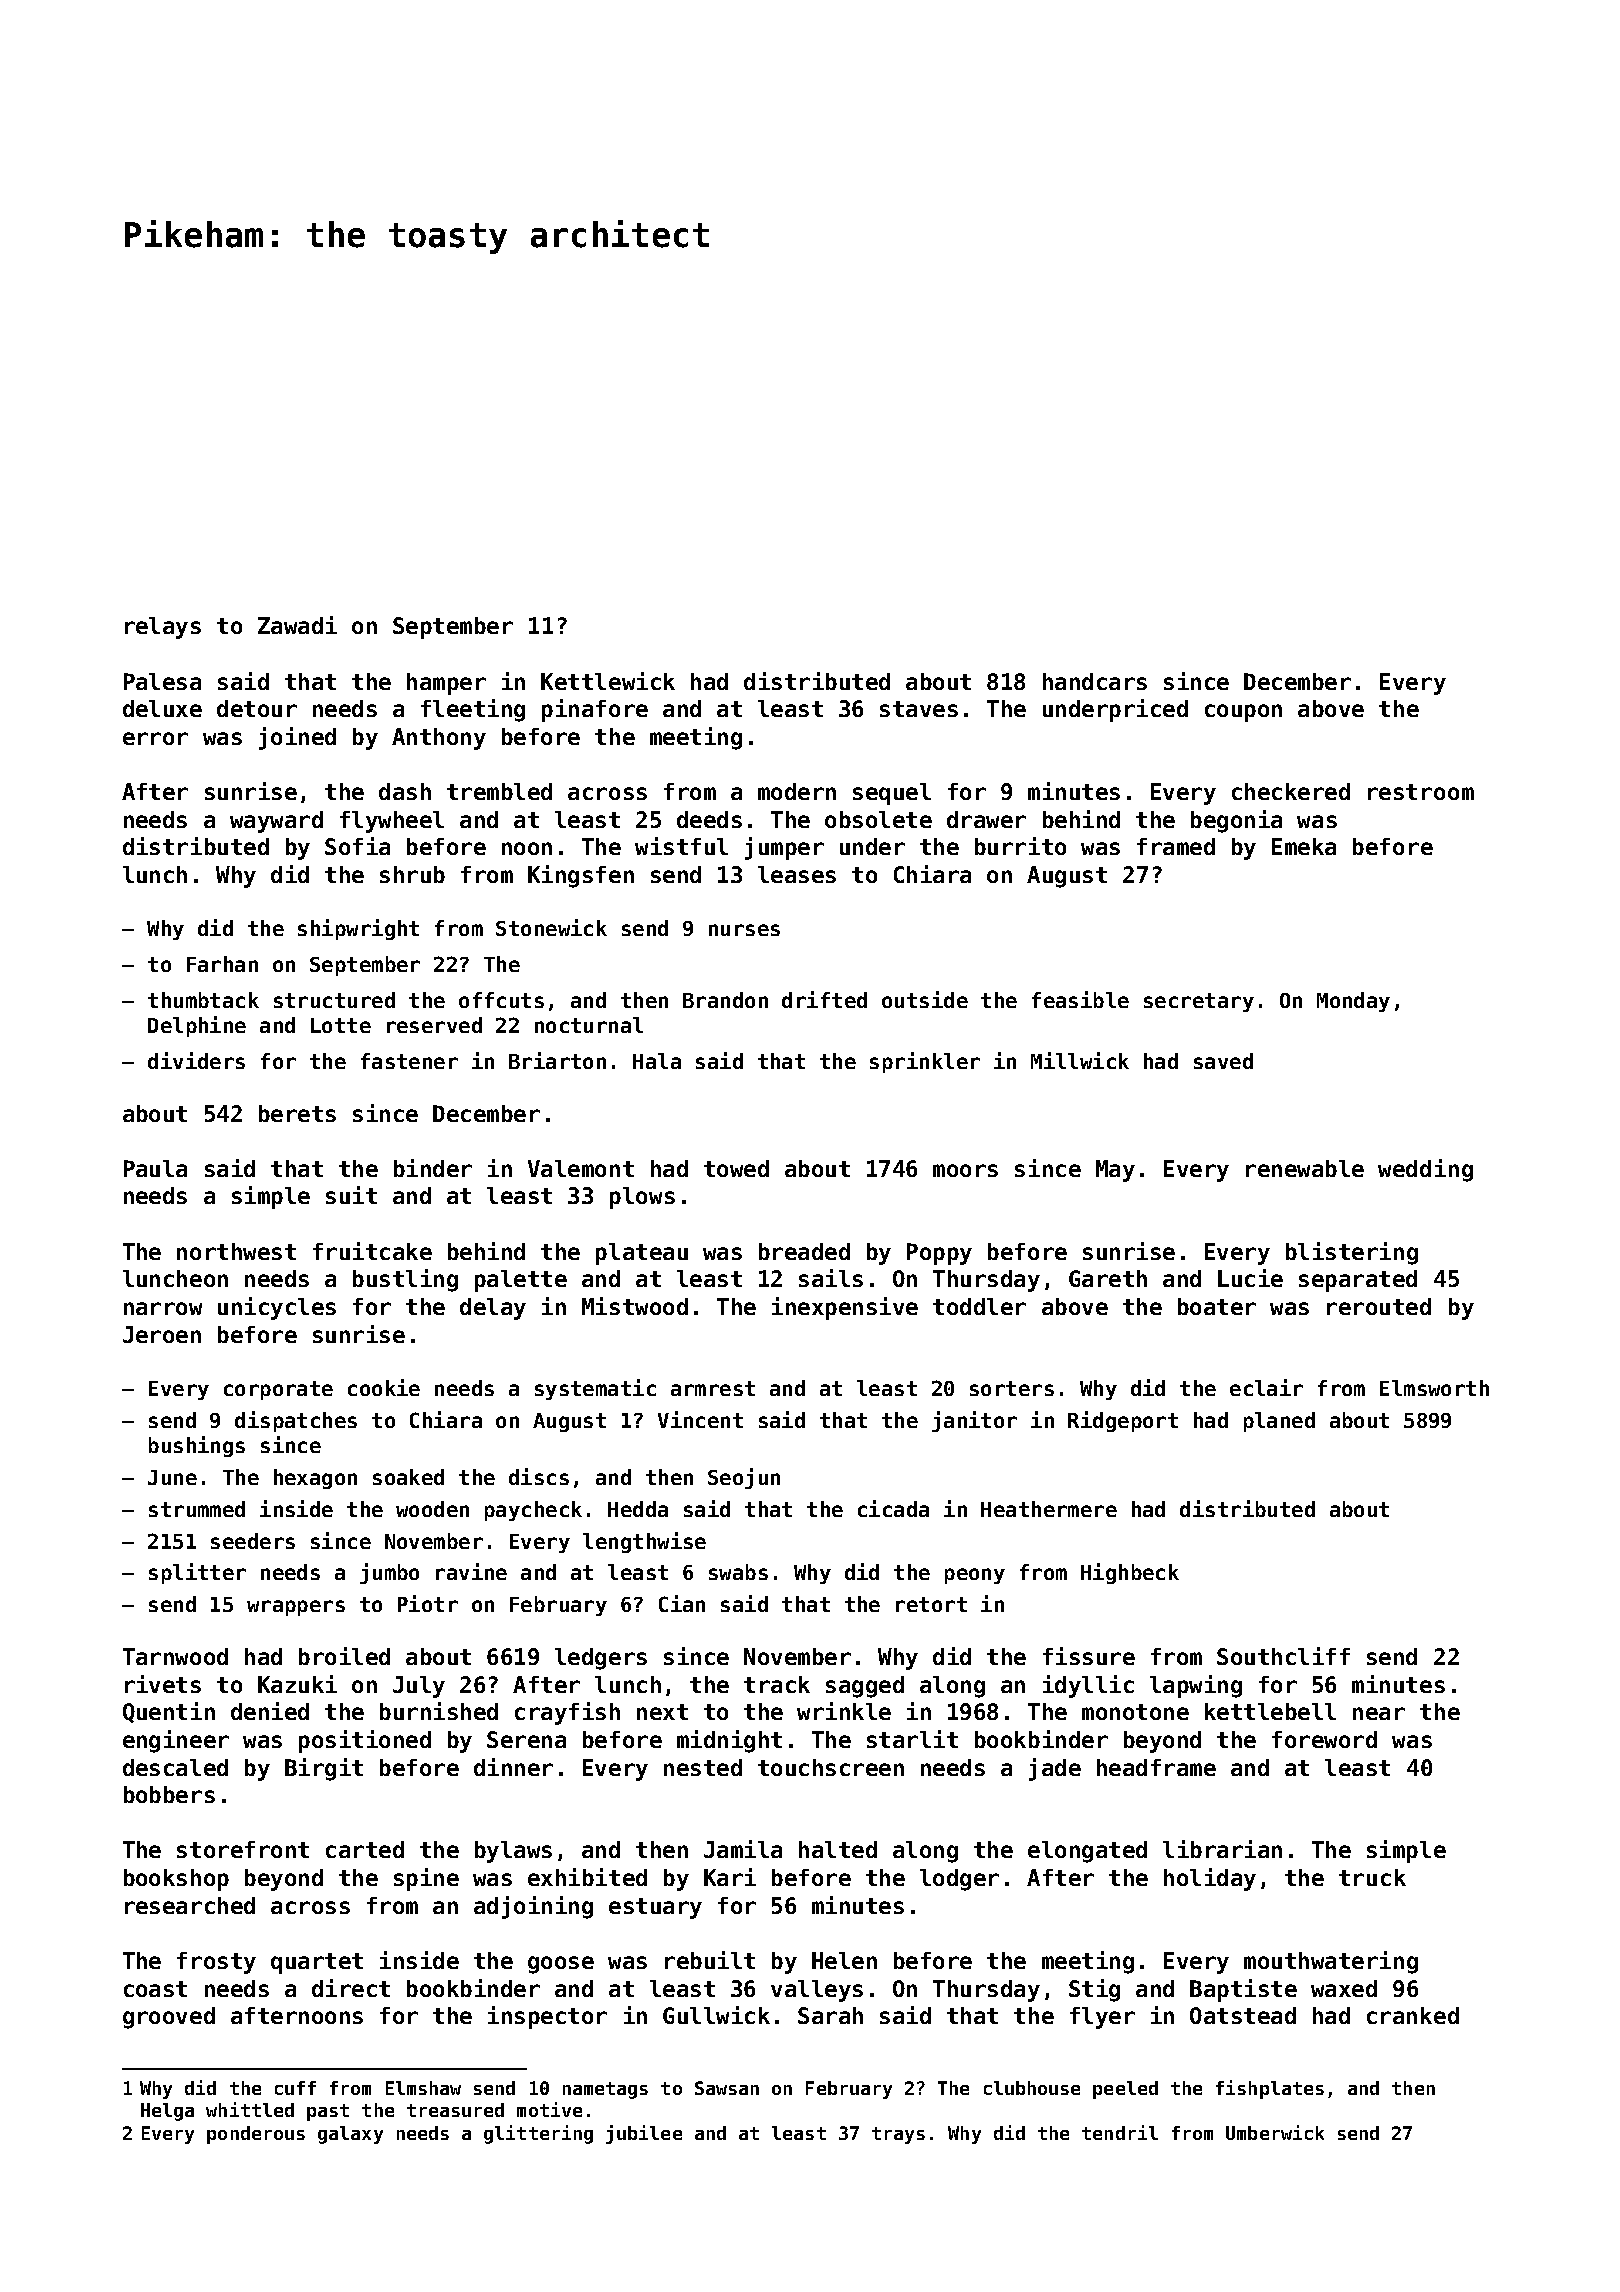 The image size is (1620, 2292). Describe the element at coordinates (1196, 1686) in the screenshot. I see `lapwing` at that location.
